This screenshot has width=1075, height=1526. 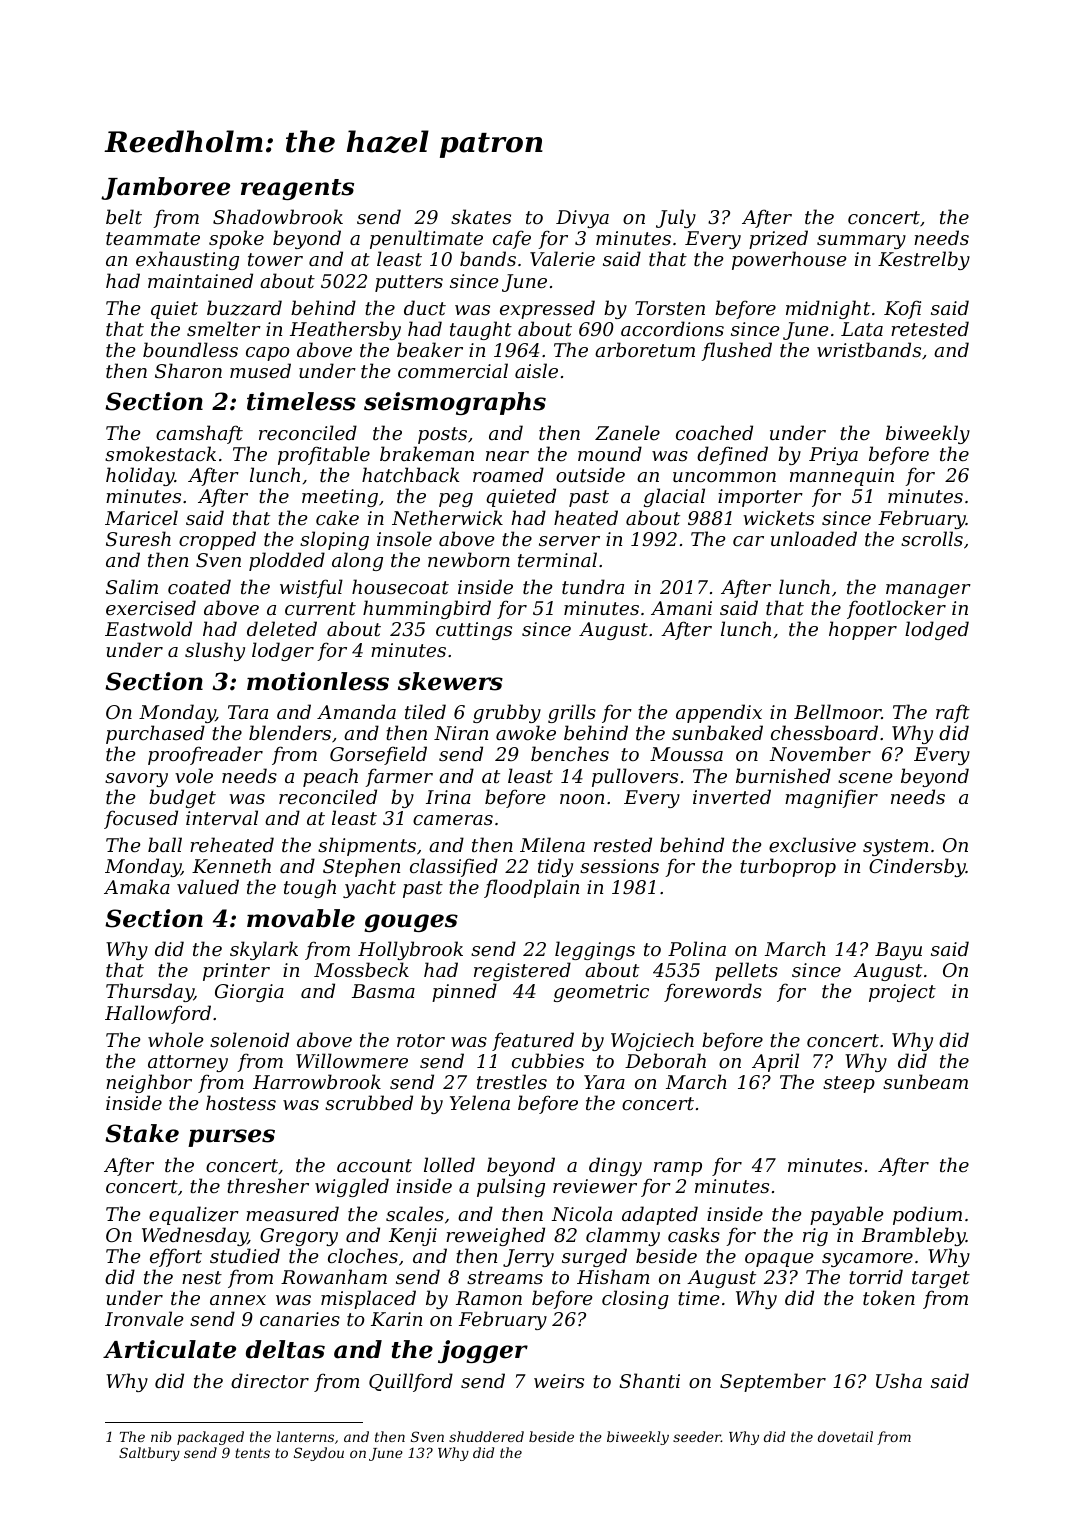 I want to click on Kestrelby, so click(x=924, y=260).
